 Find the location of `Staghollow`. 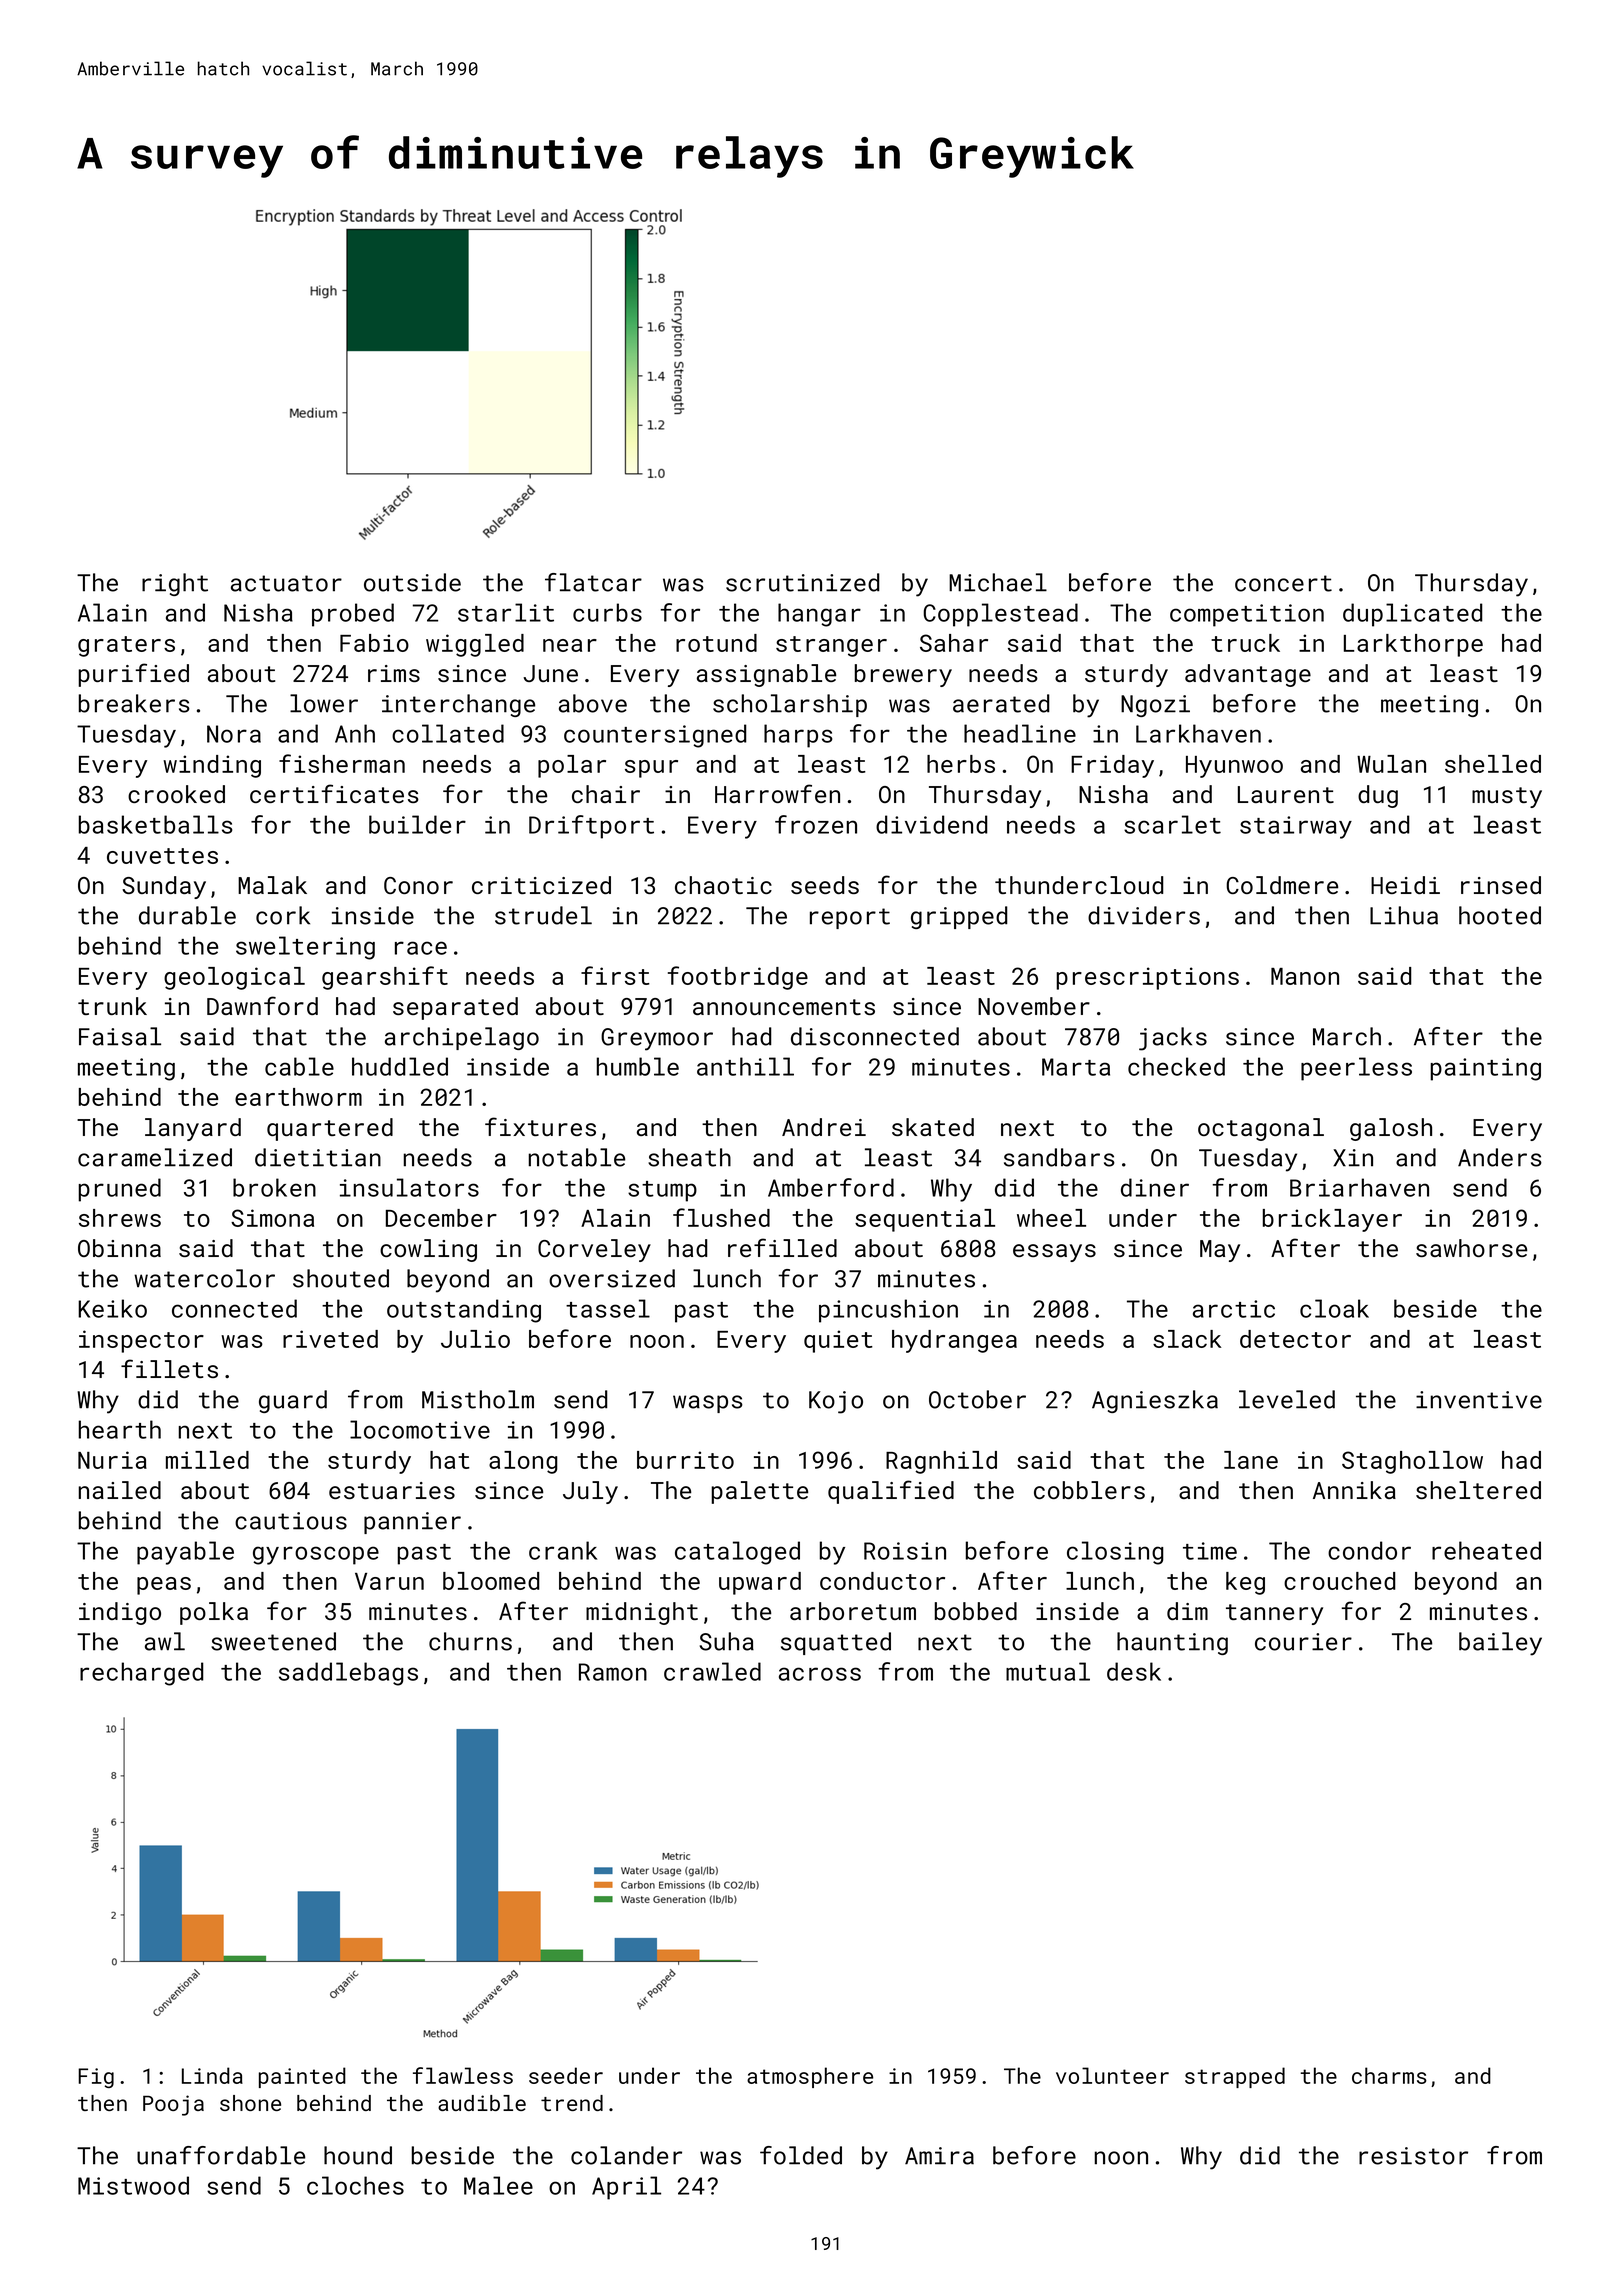

Staghollow is located at coordinates (1412, 1462).
